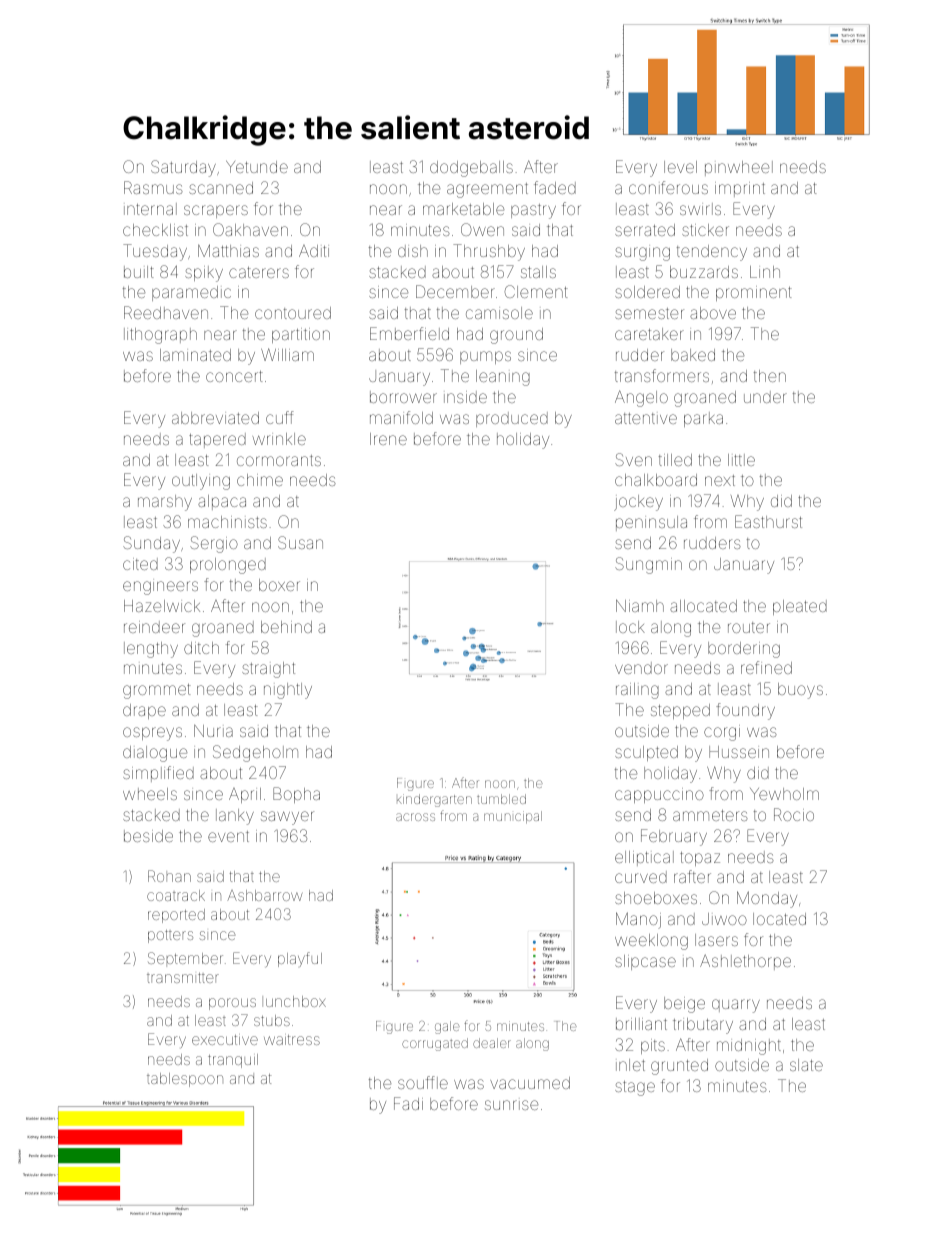 The height and width of the screenshot is (1233, 952). Describe the element at coordinates (300, 542) in the screenshot. I see `Susan` at that location.
